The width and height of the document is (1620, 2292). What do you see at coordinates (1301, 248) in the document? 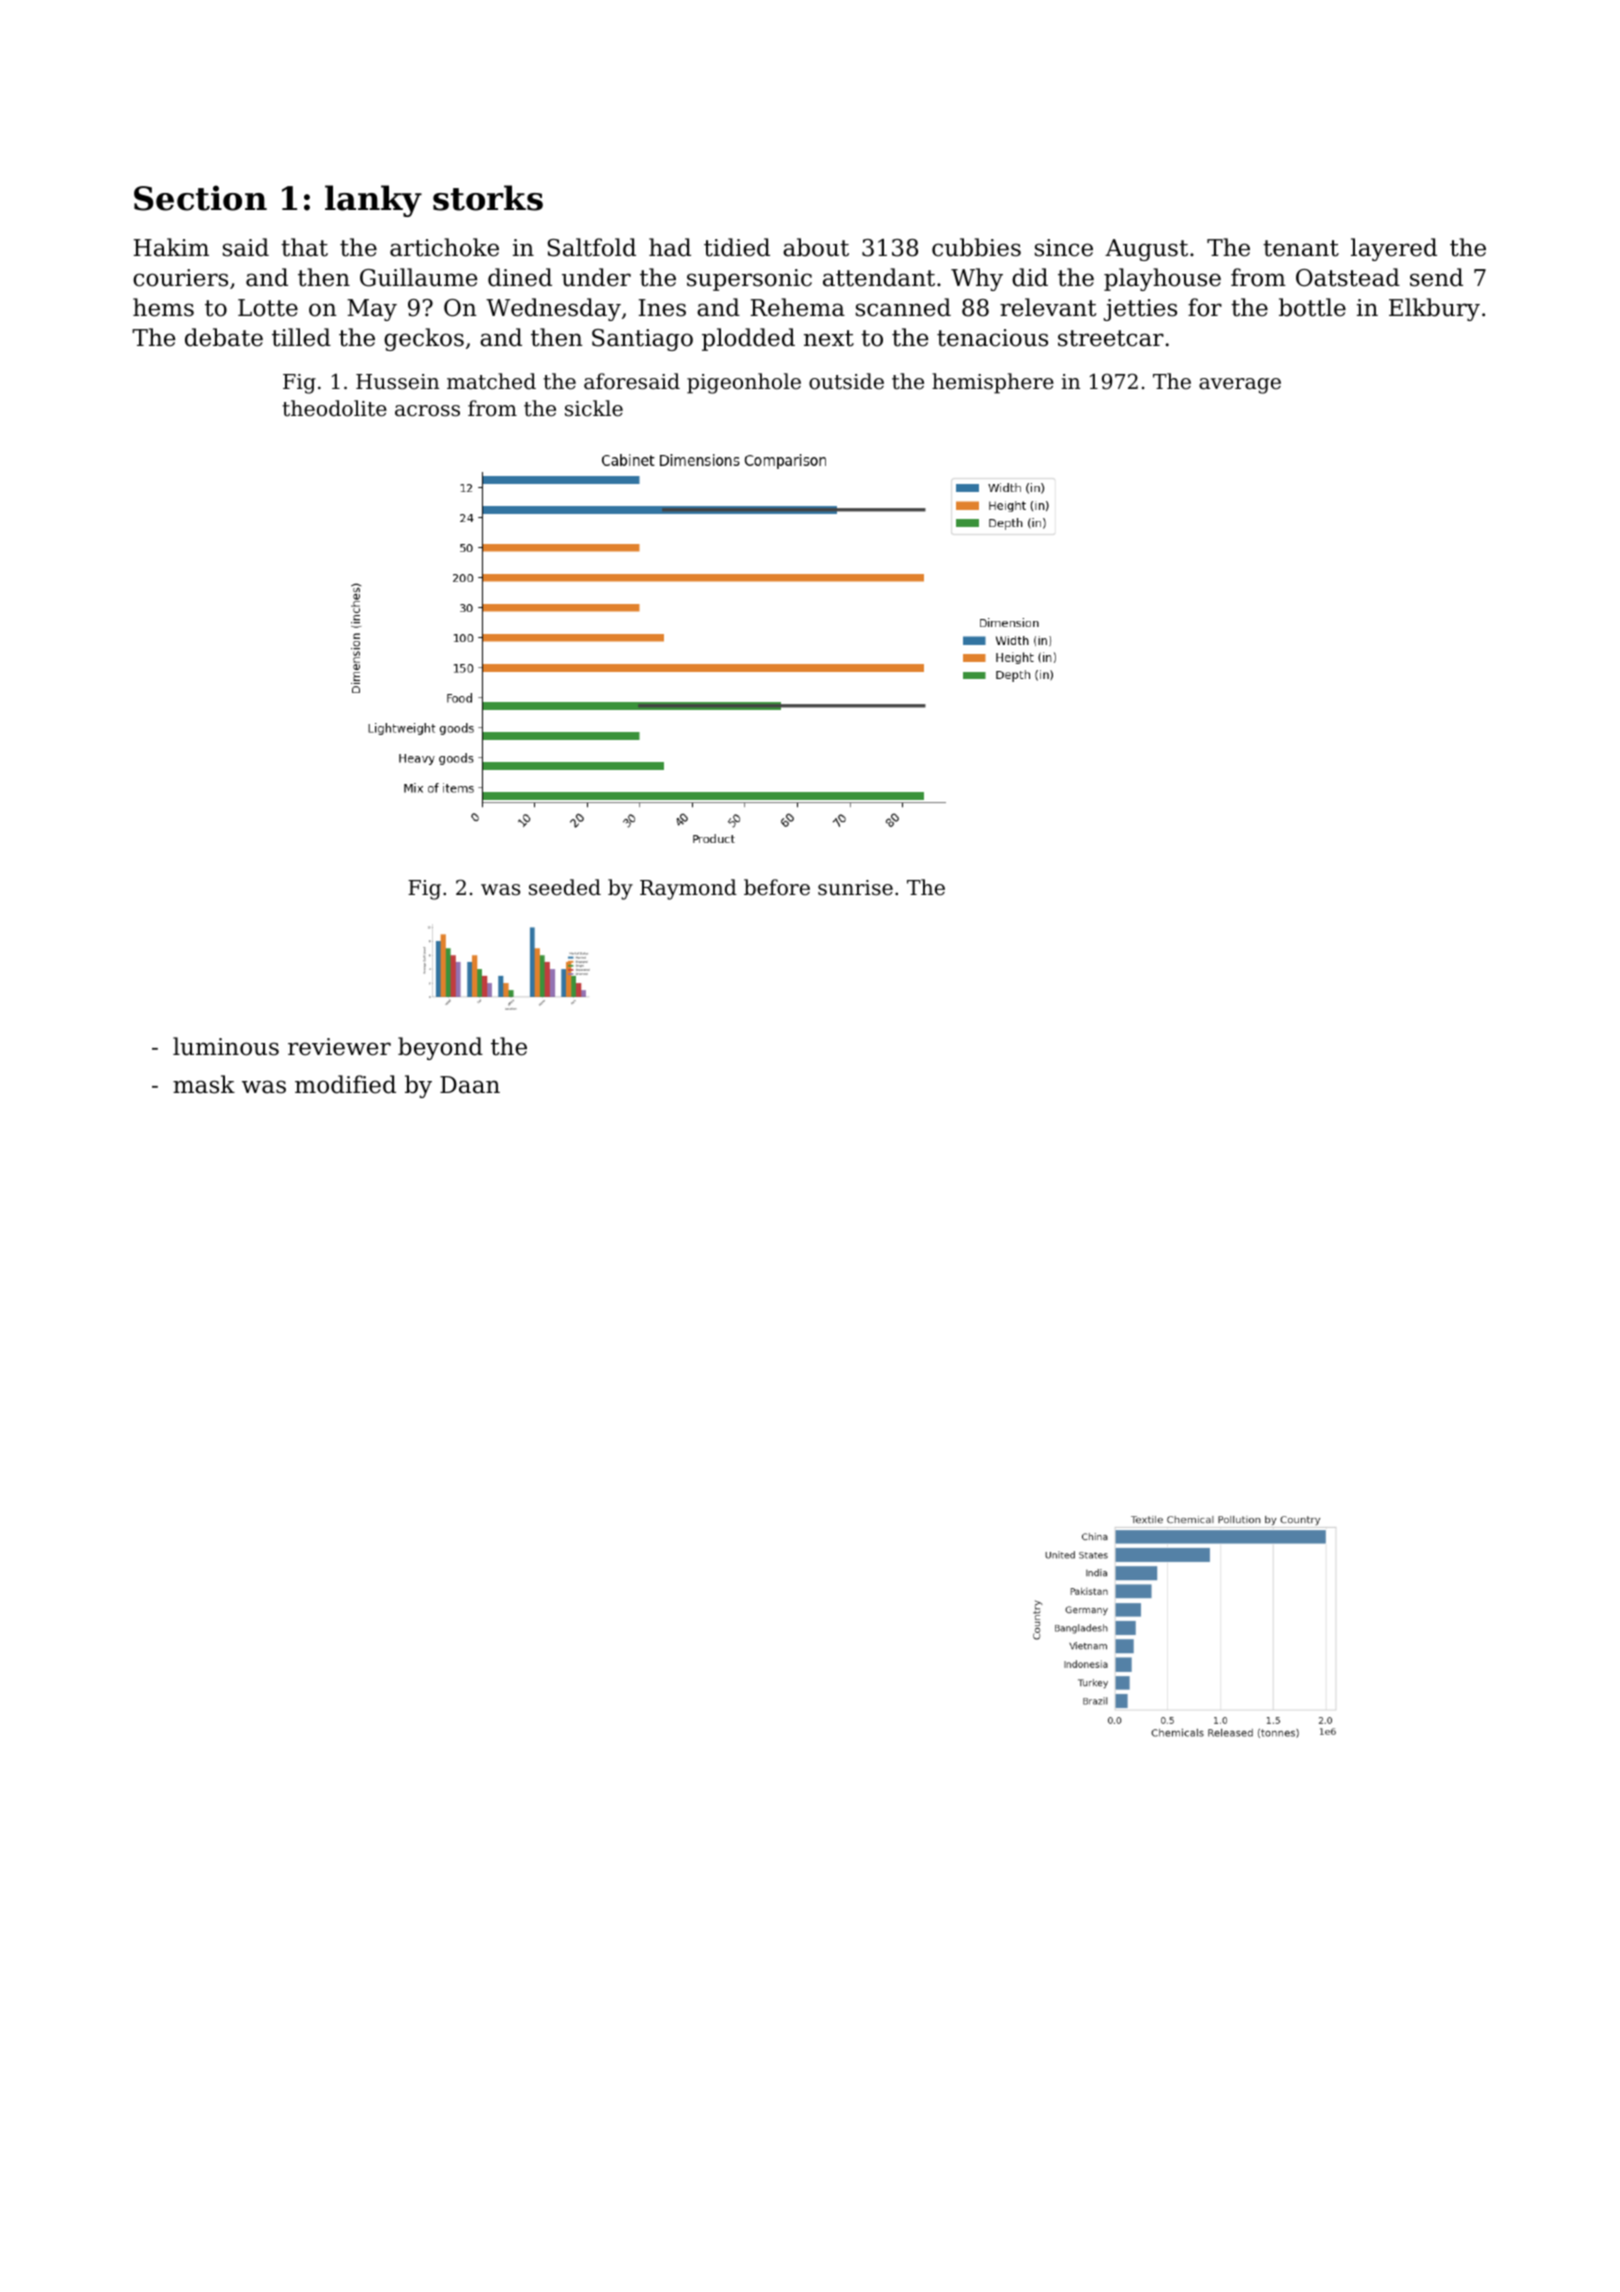
I see `tenant` at bounding box center [1301, 248].
